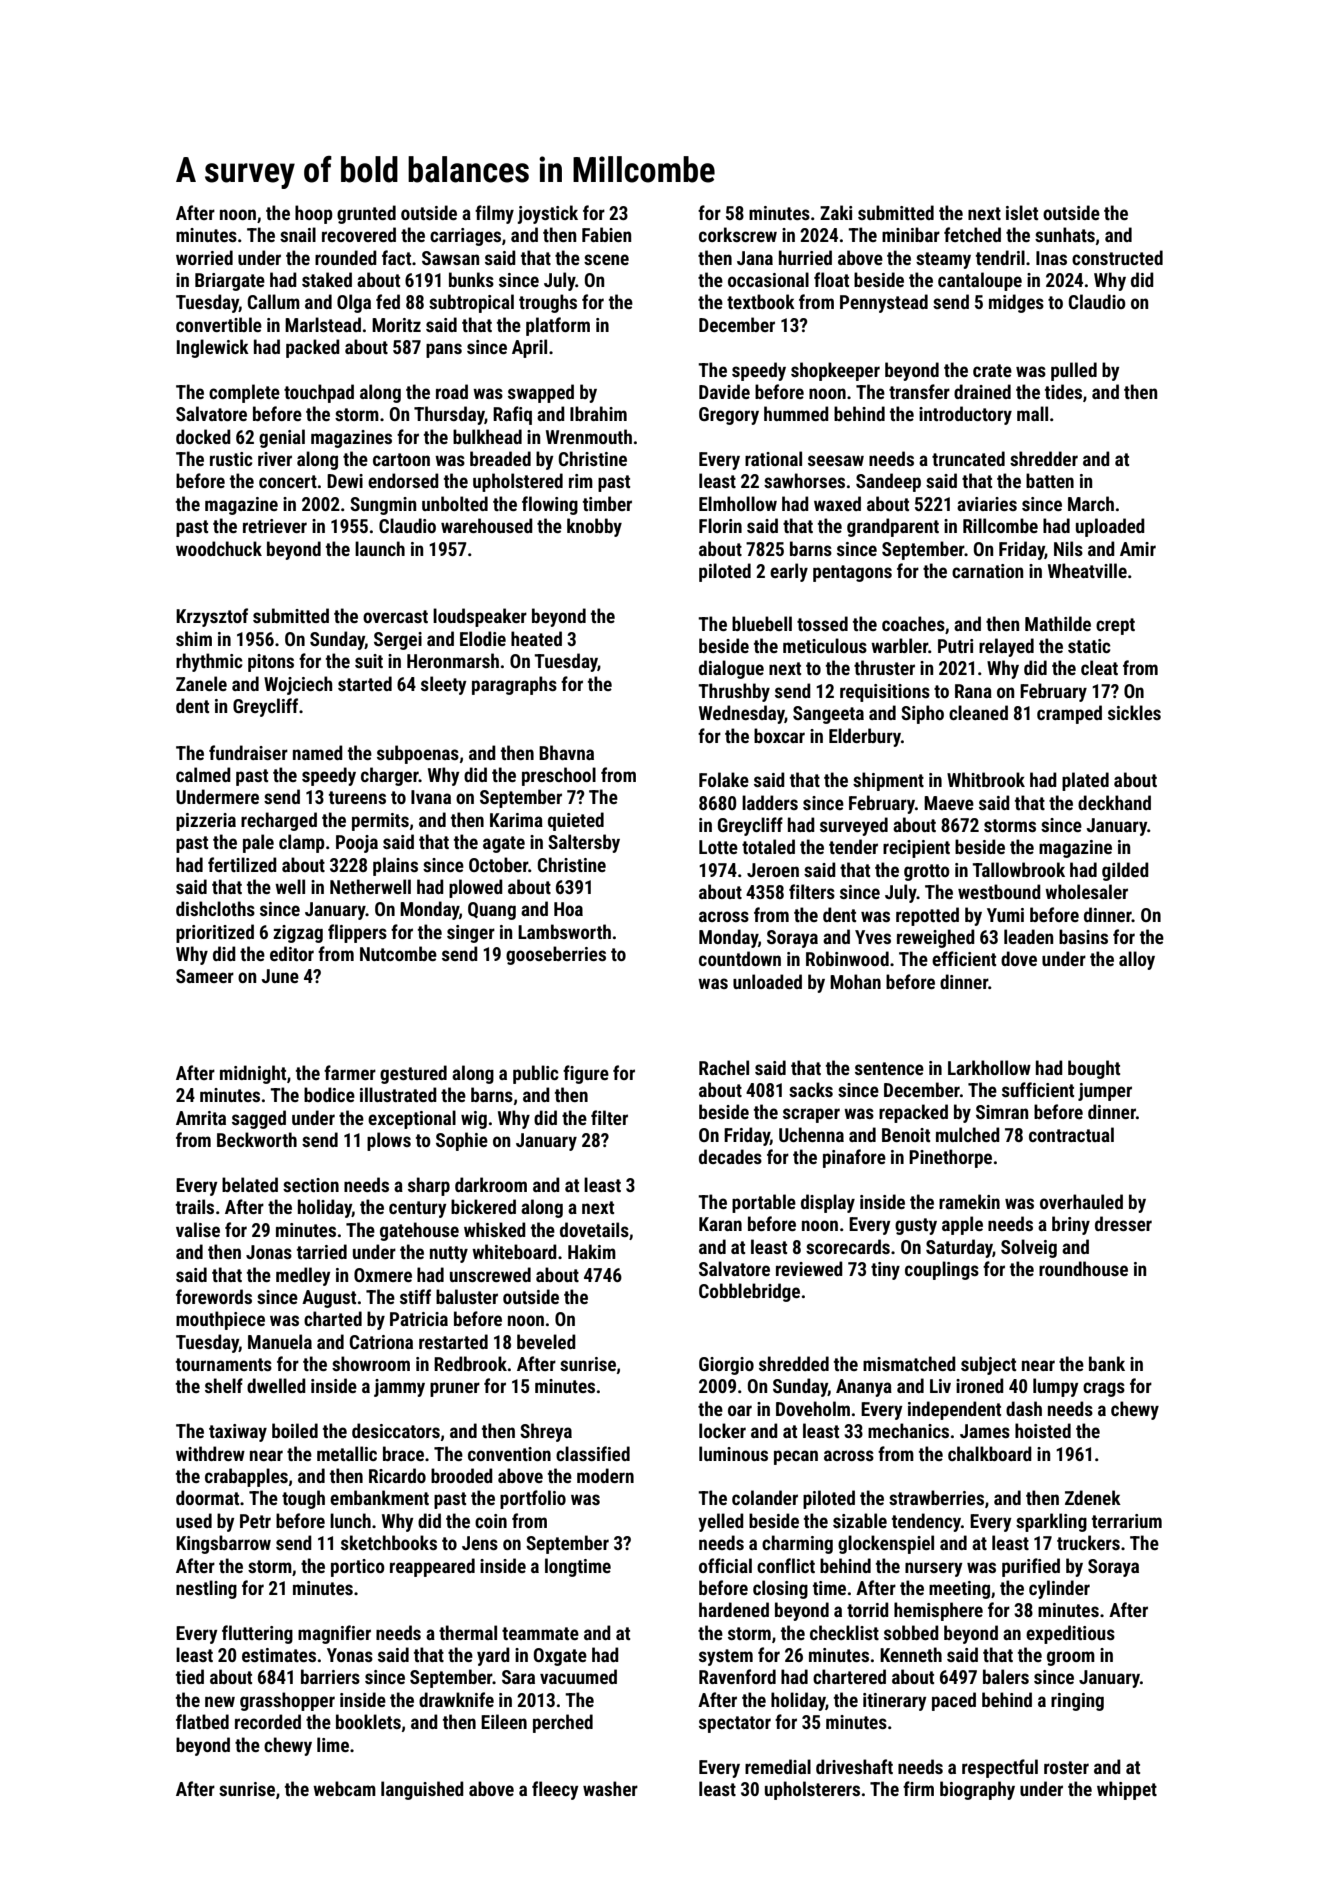 The width and height of the image is (1340, 1895). I want to click on bought, so click(1094, 1069).
